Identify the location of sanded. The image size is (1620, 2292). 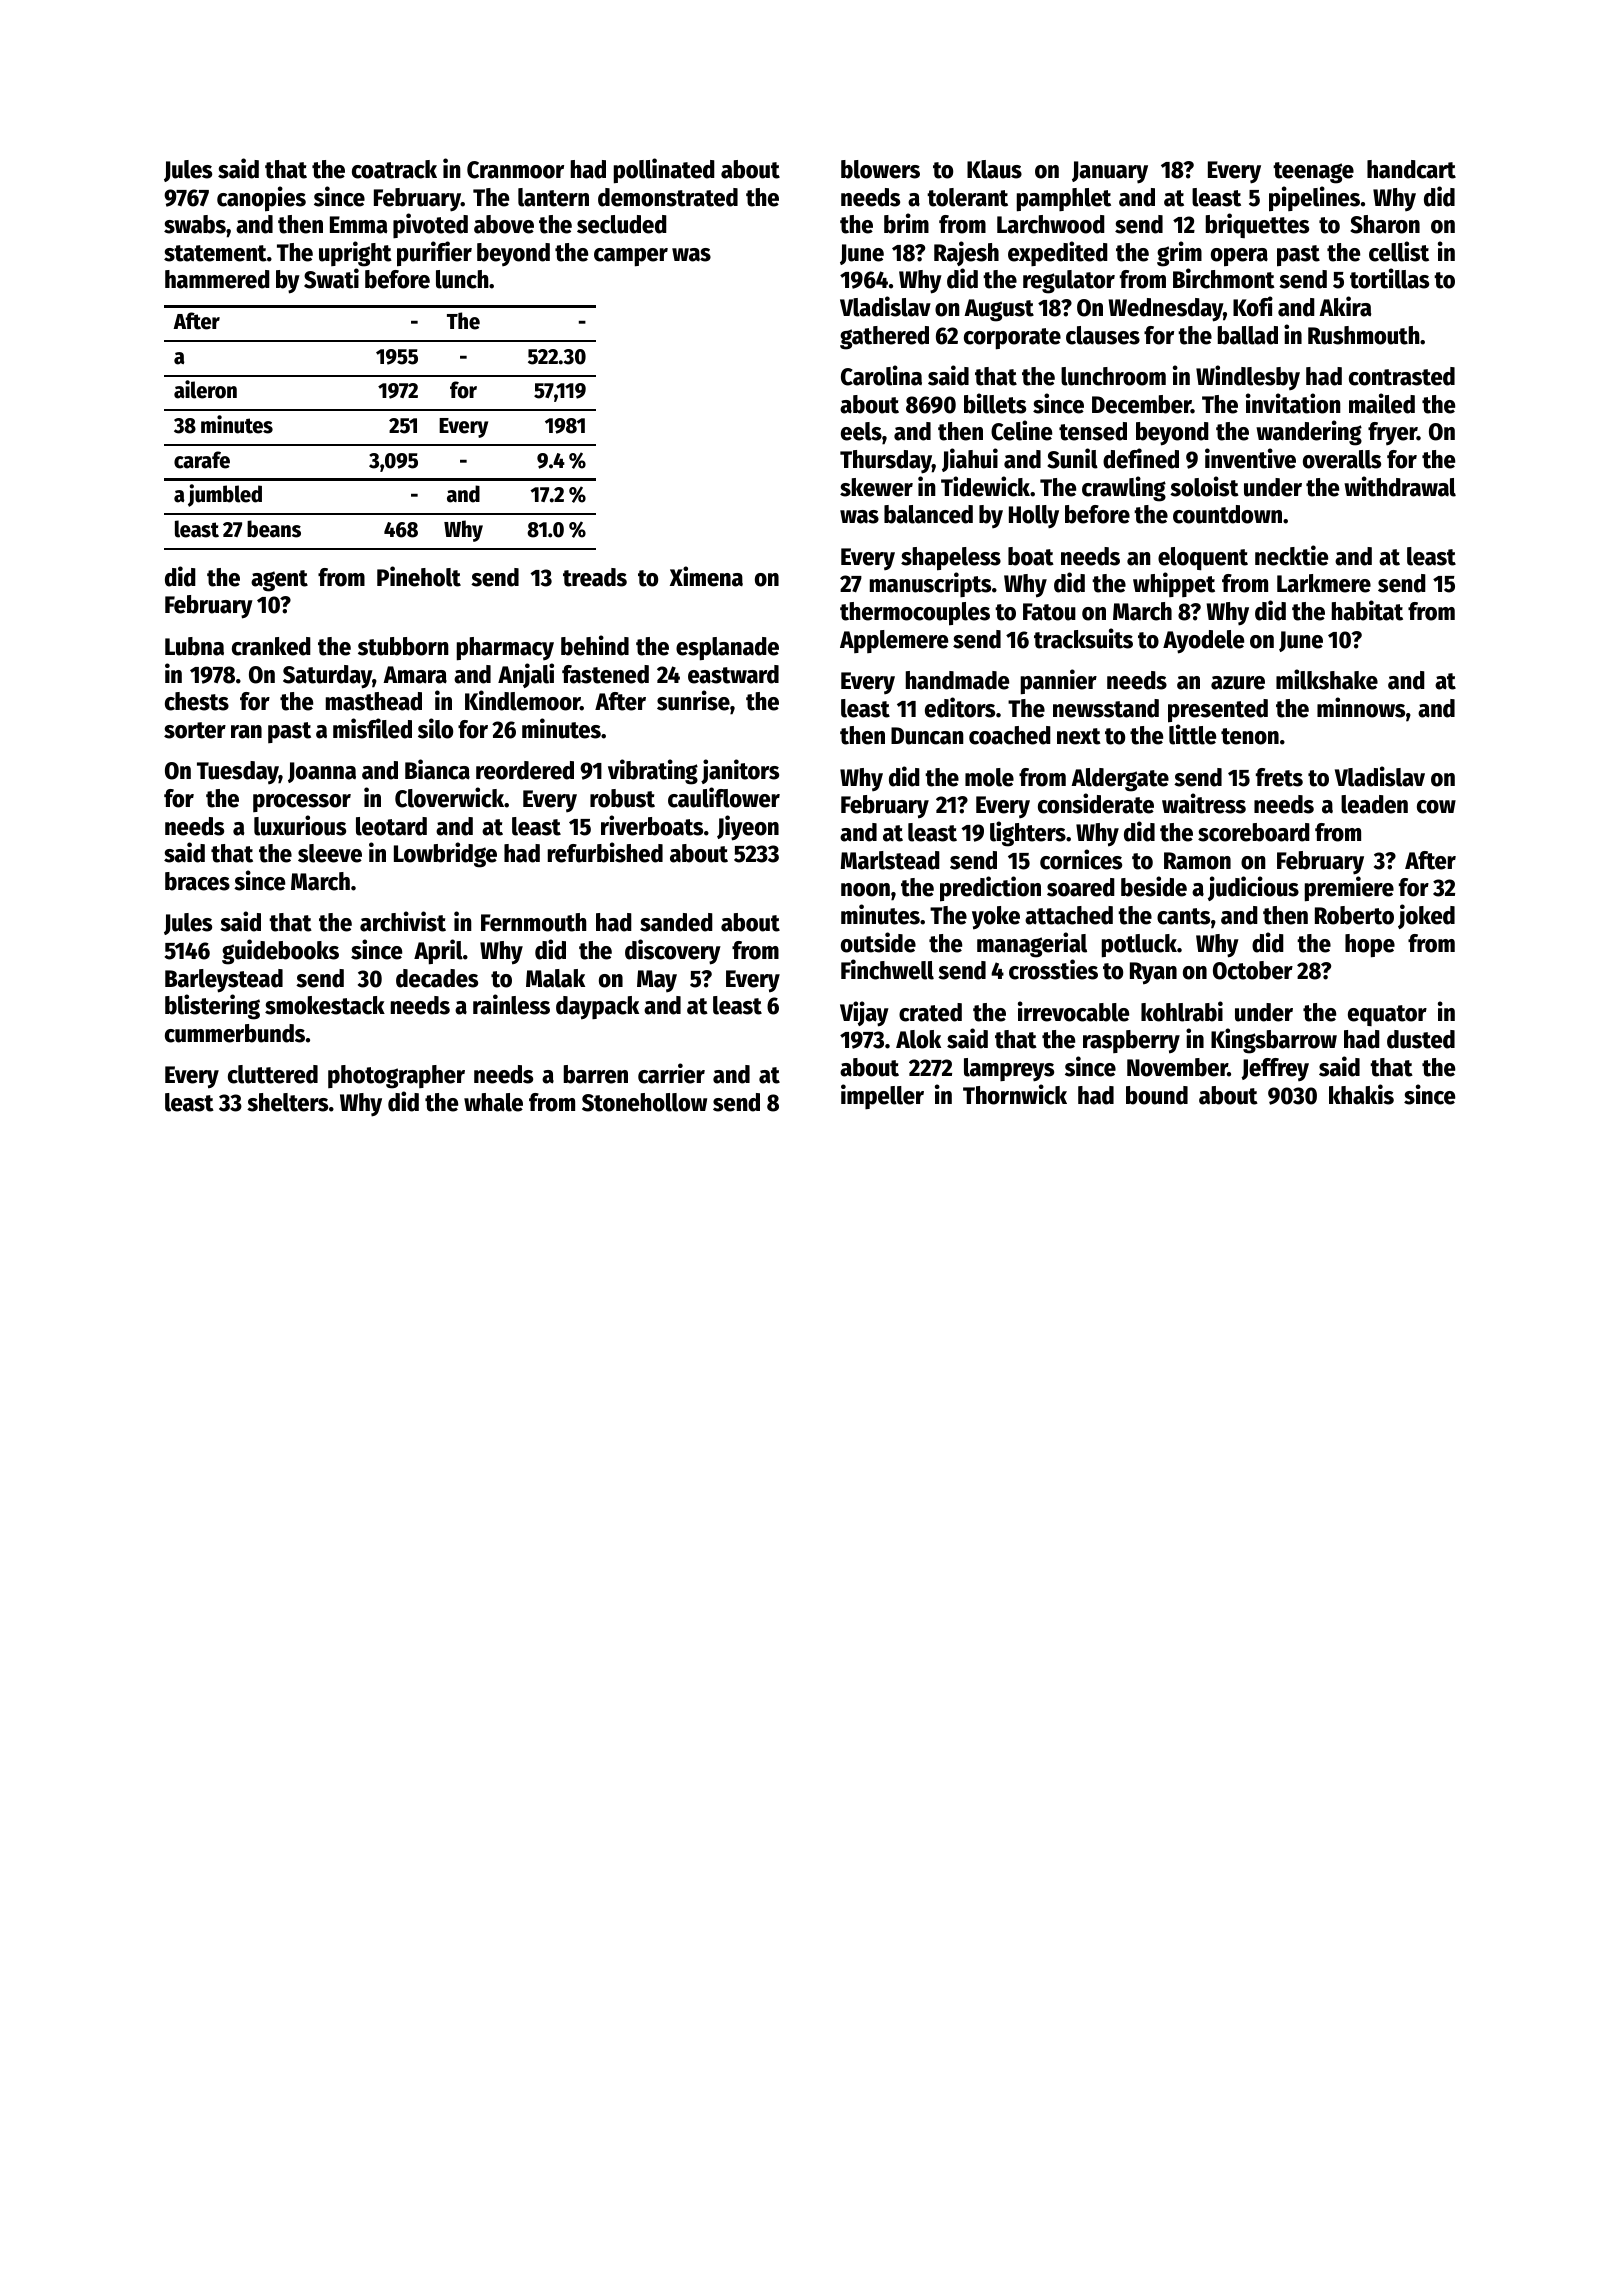
(676, 922).
